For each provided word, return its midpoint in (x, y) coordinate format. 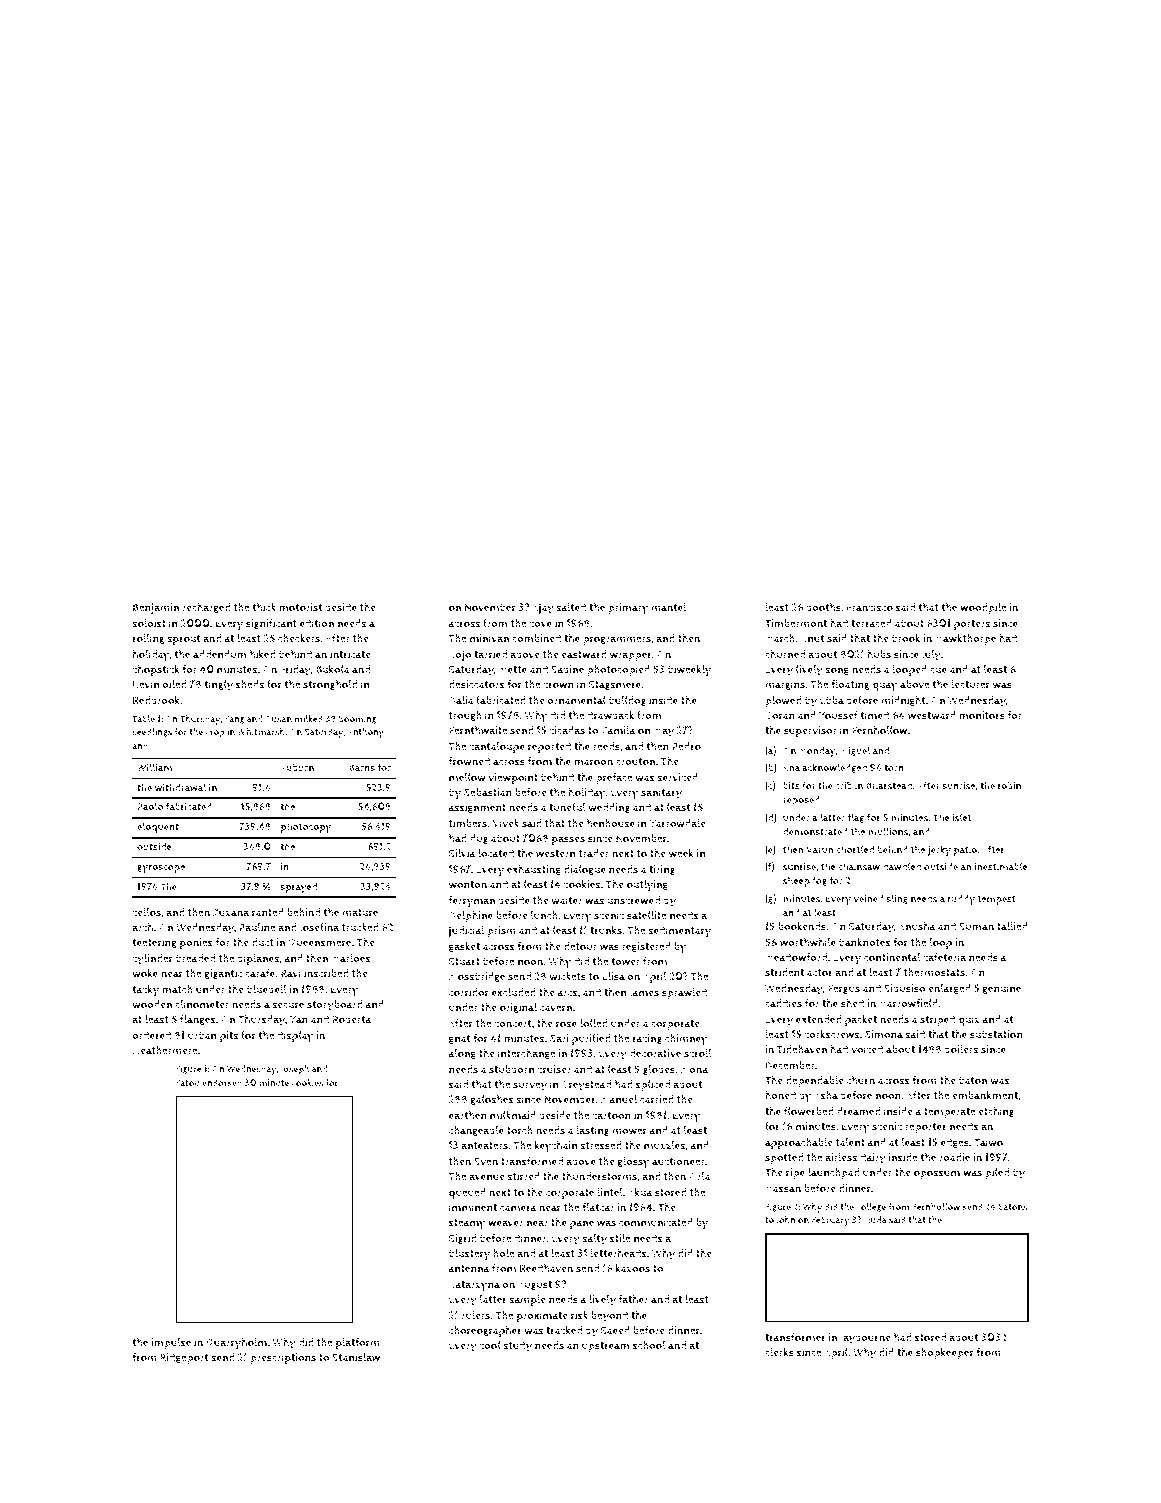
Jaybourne (865, 1339)
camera (518, 1208)
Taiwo (988, 1142)
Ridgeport (184, 1358)
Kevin (146, 684)
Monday (817, 752)
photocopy (306, 827)
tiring (662, 870)
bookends (802, 926)
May (664, 732)
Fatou (188, 1083)
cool (490, 1345)
